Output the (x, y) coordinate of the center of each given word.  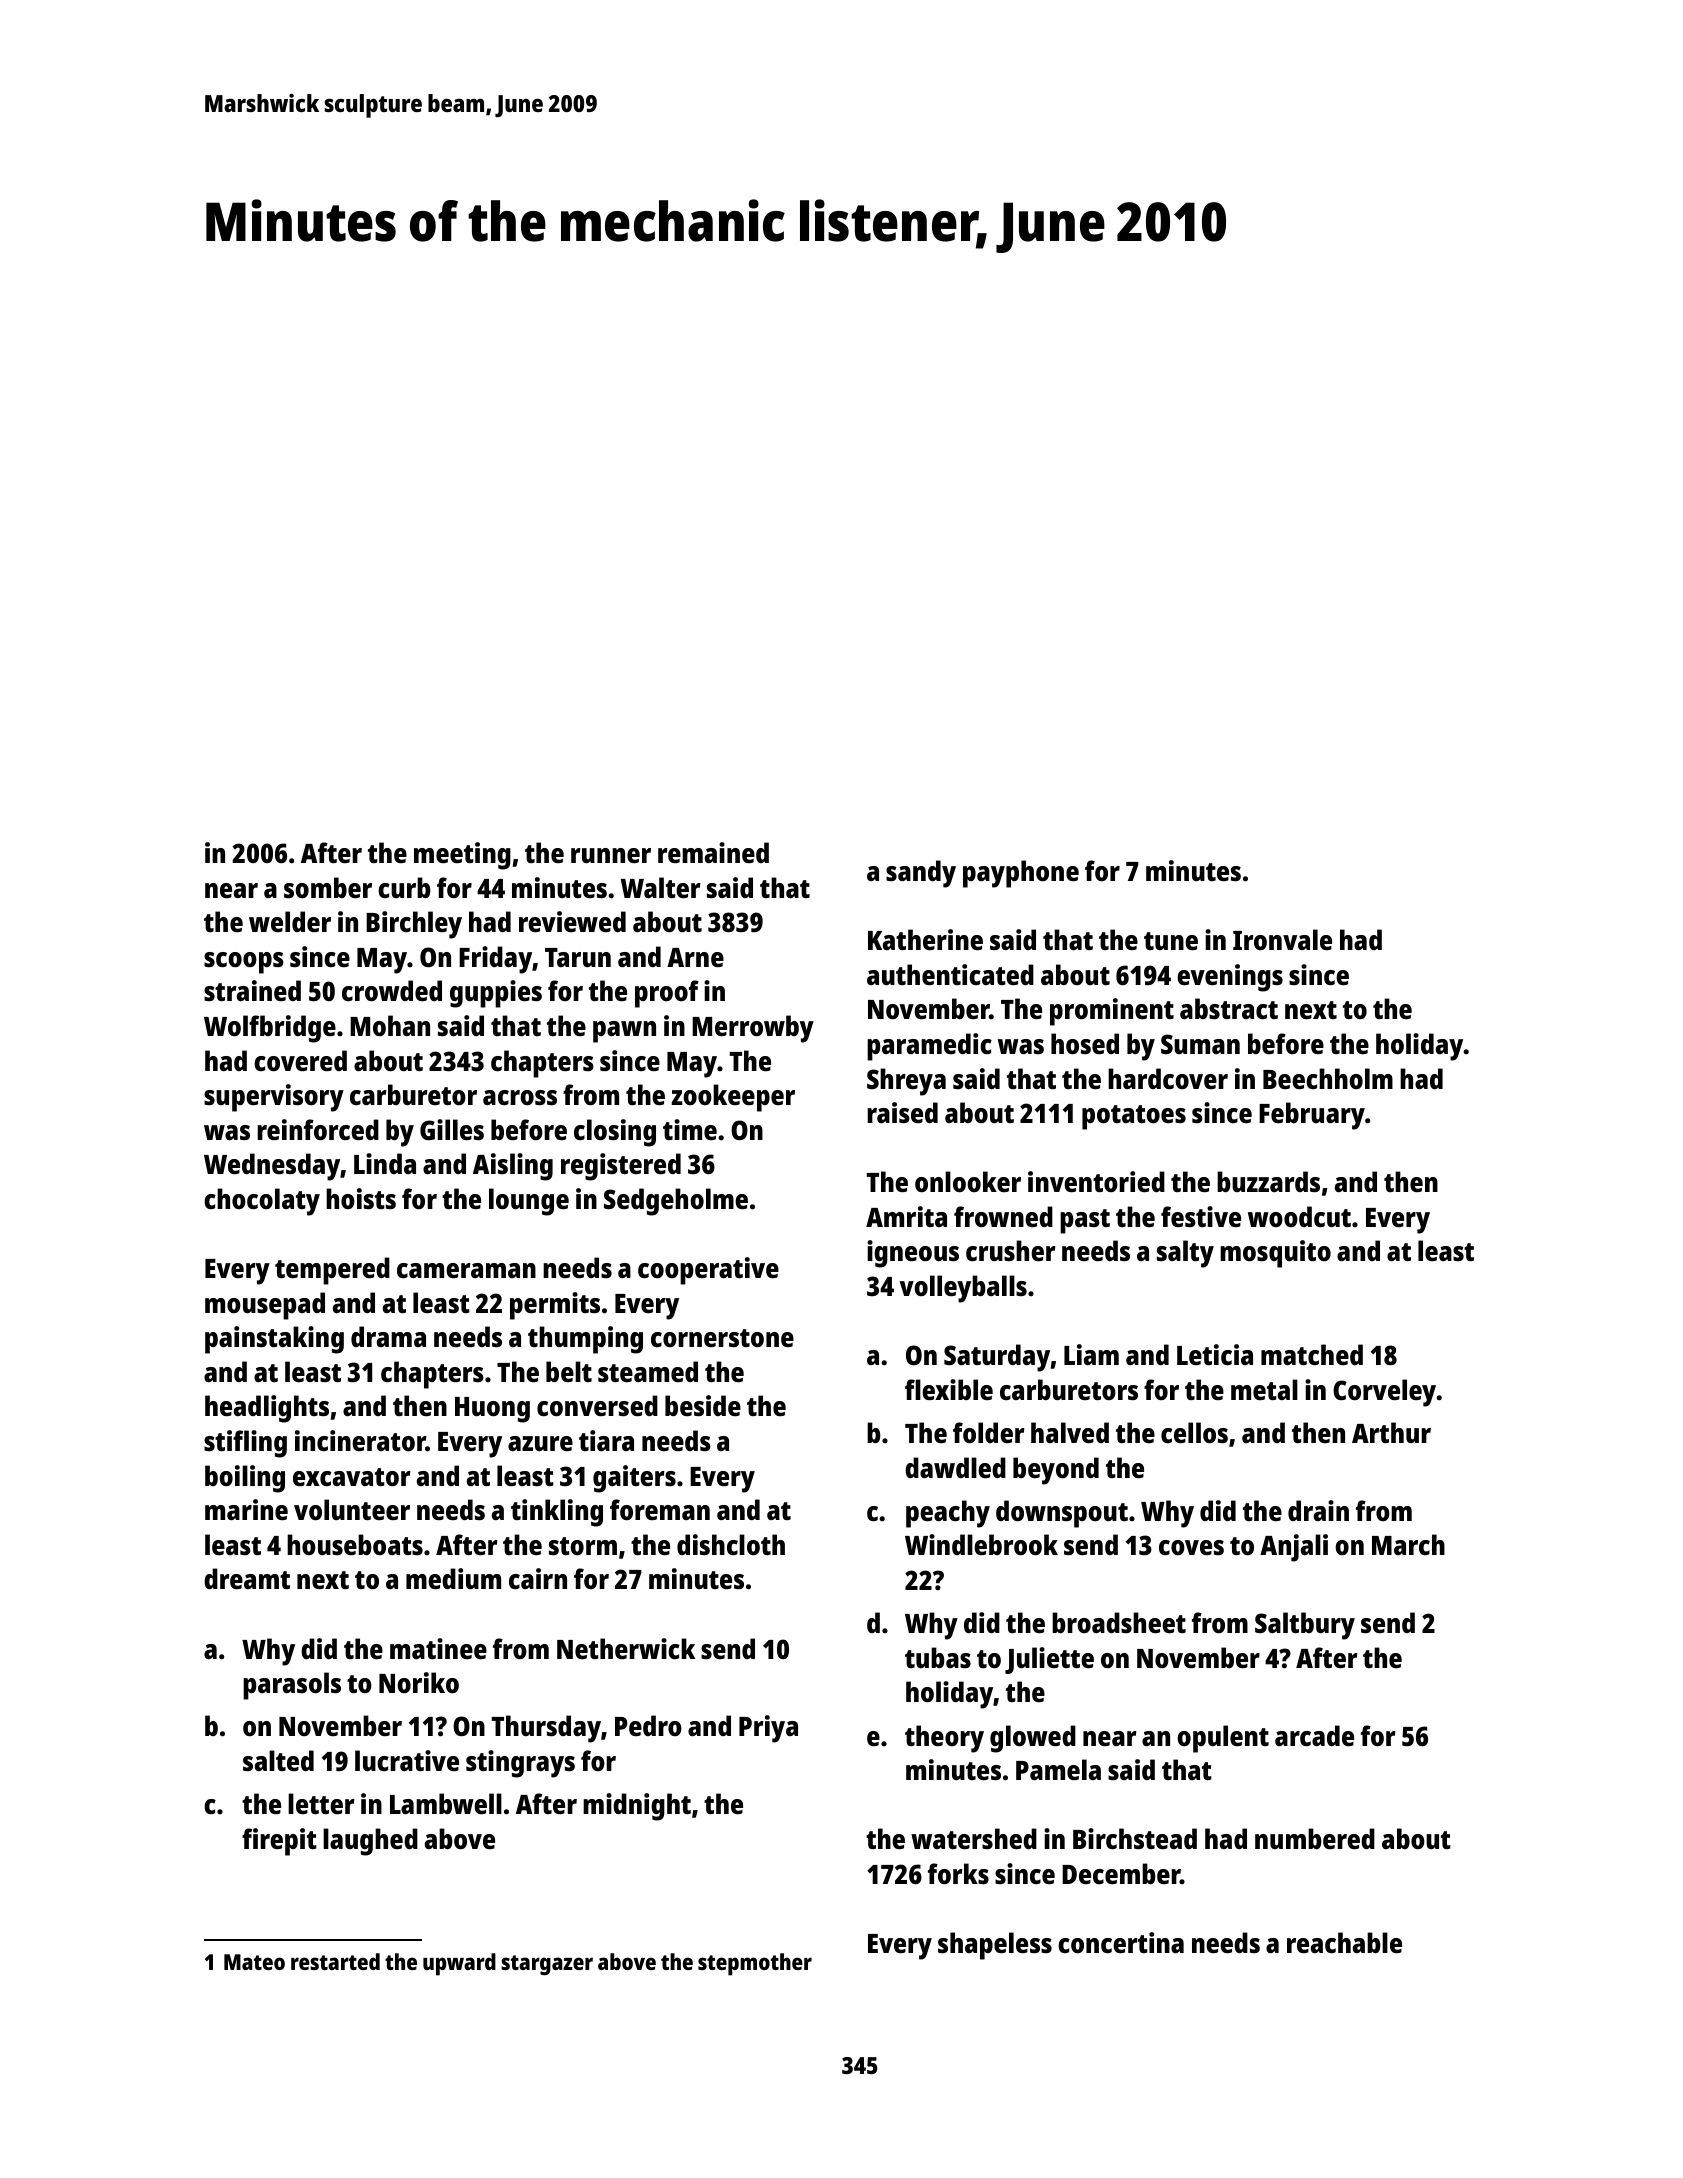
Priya (768, 1729)
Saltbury (1305, 1626)
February (1312, 1116)
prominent (1112, 1012)
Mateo (254, 1962)
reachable (1344, 1942)
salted (278, 1760)
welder (290, 921)
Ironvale (1282, 940)
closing (615, 1133)
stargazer (547, 1965)
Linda (385, 1163)
